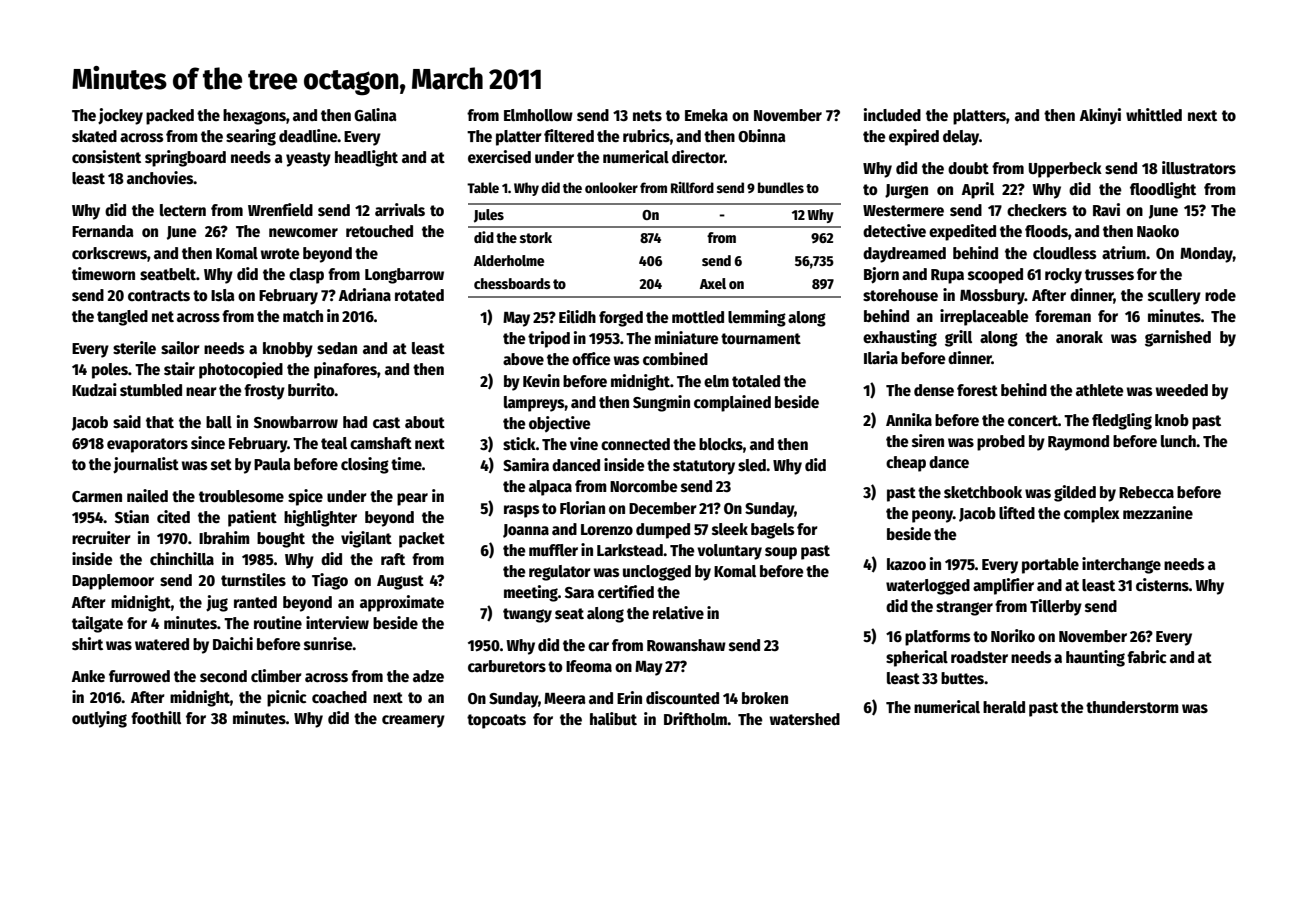 The width and height of the page is (1308, 924). What do you see at coordinates (109, 253) in the page?
I see `corkscrews` at bounding box center [109, 253].
